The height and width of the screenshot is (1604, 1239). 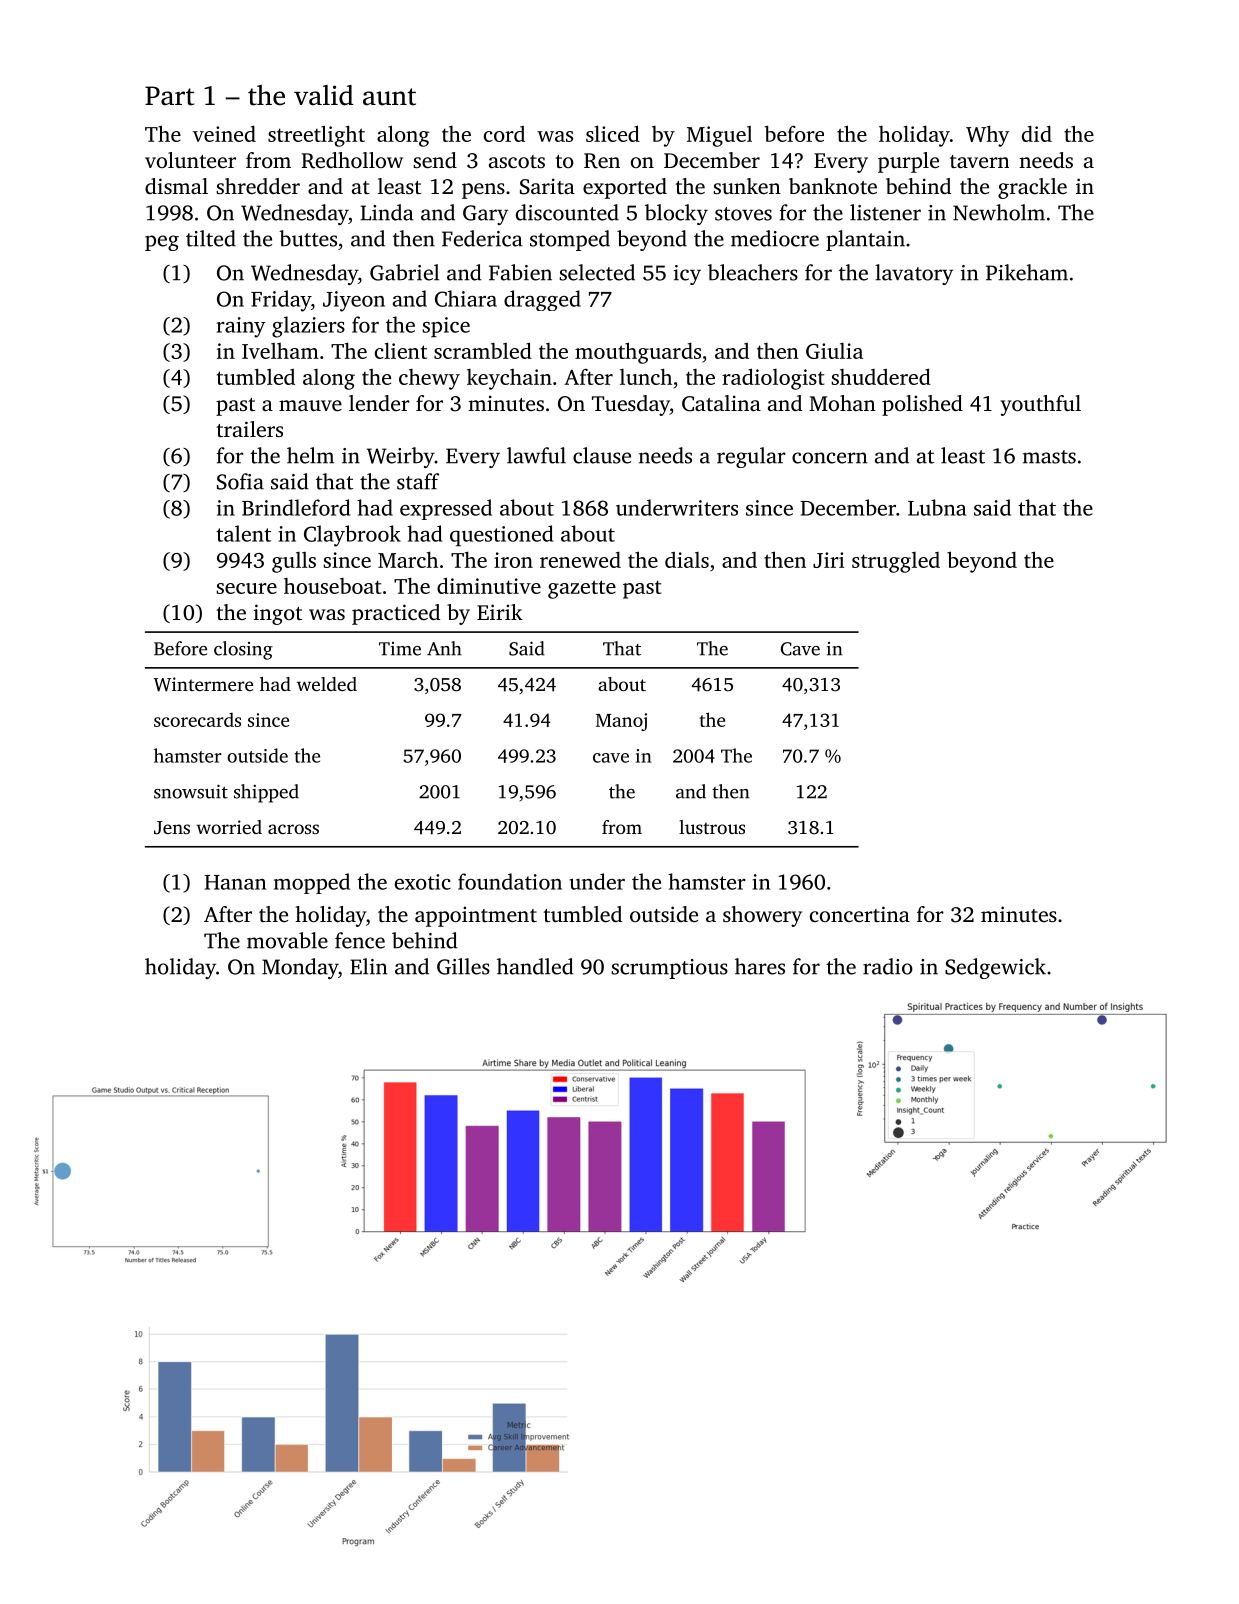 I want to click on ascots, so click(x=517, y=161).
